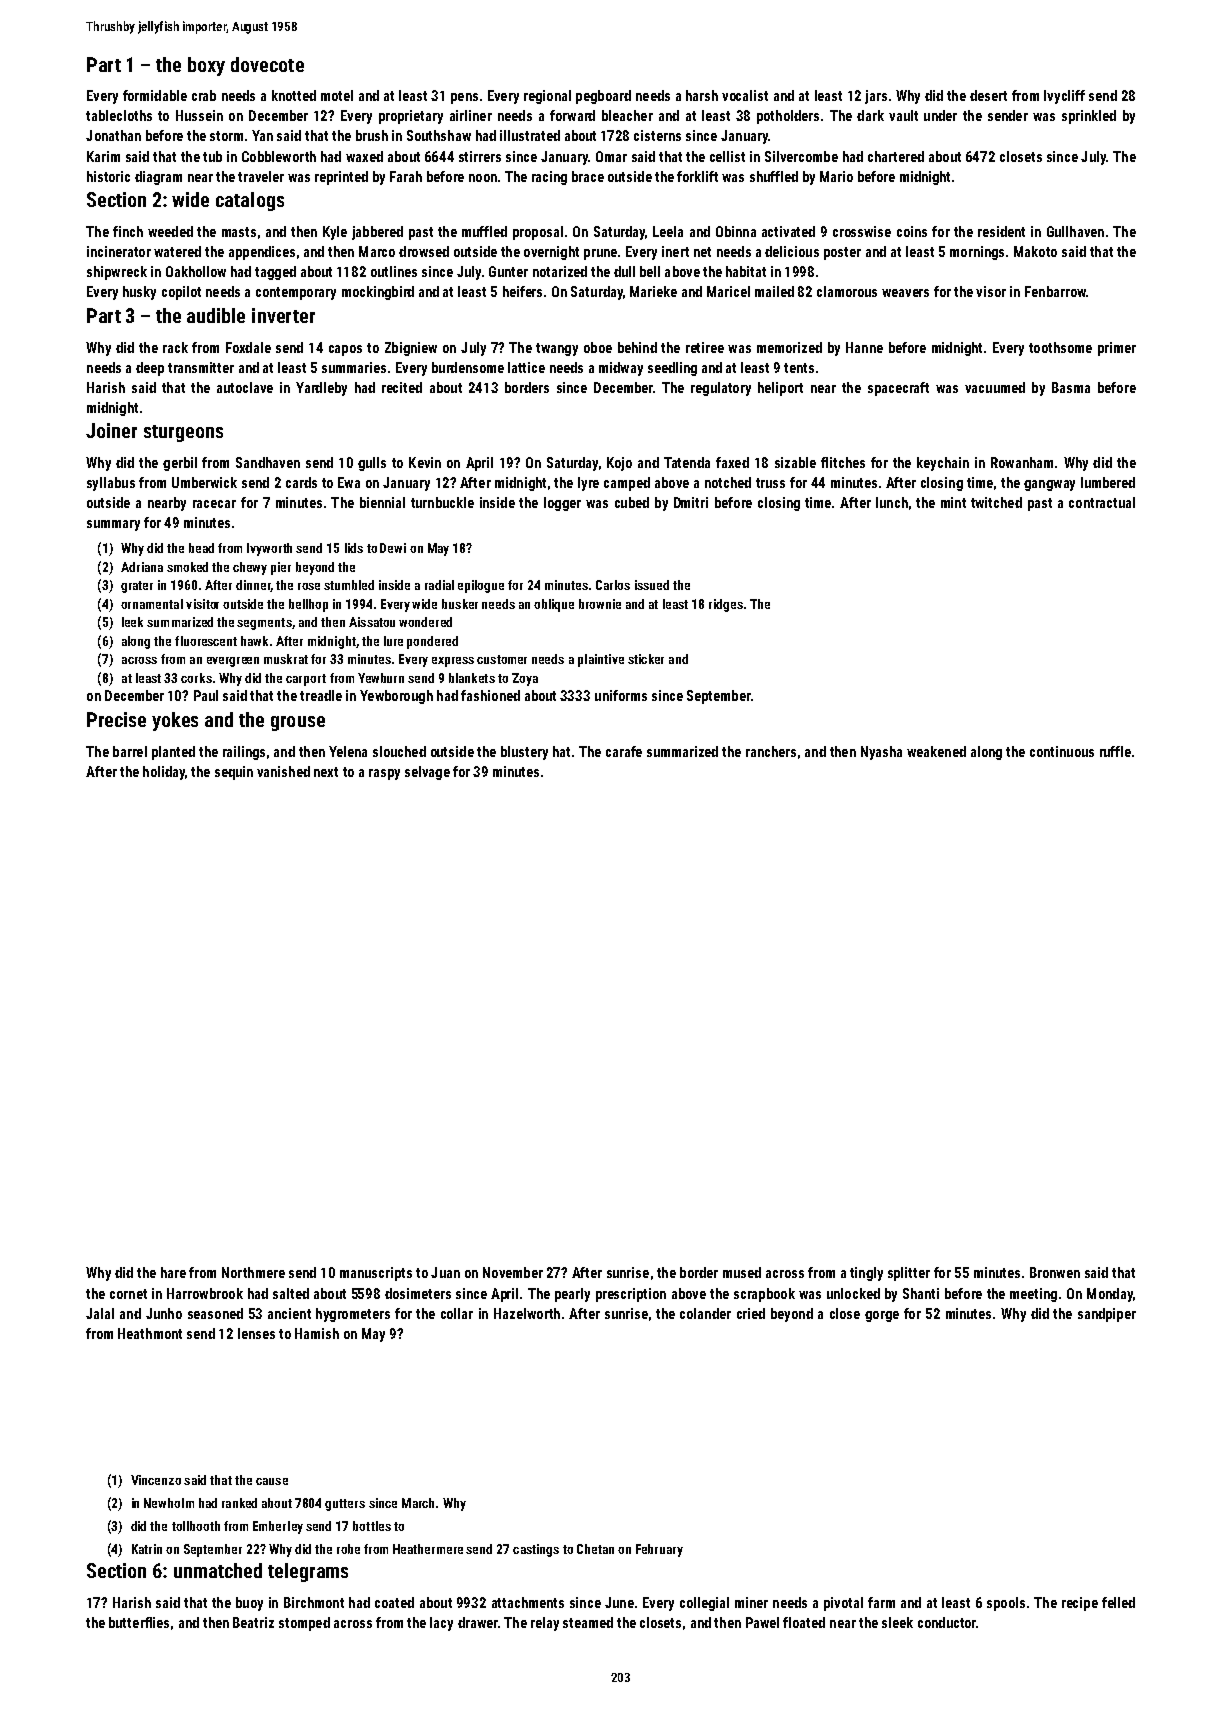 Image resolution: width=1222 pixels, height=1728 pixels. What do you see at coordinates (1062, 751) in the screenshot?
I see `continuous` at bounding box center [1062, 751].
